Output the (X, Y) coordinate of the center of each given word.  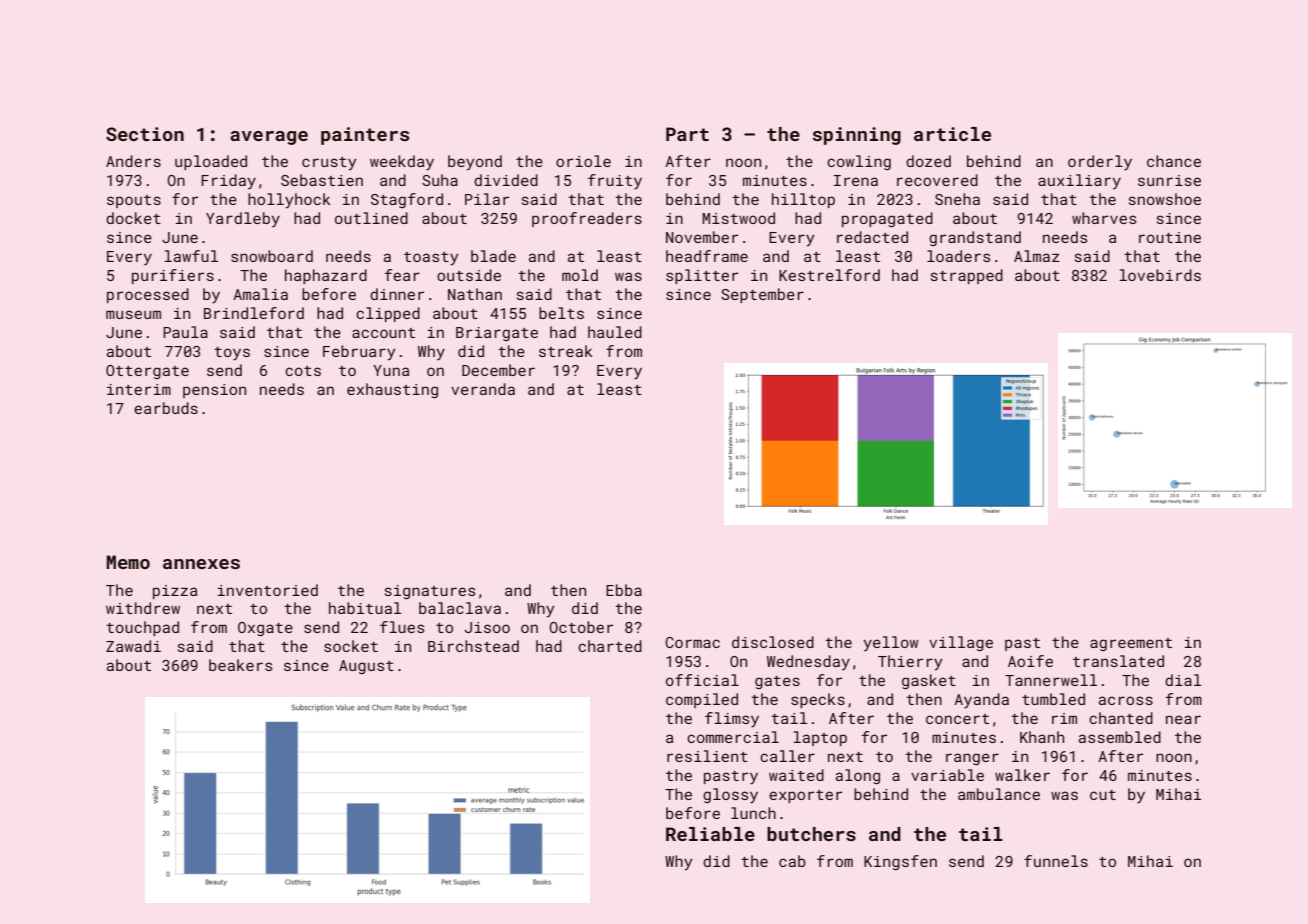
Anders (133, 161)
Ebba (624, 590)
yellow (891, 643)
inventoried (268, 590)
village (961, 643)
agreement (1131, 644)
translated (1118, 661)
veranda (483, 389)
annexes (201, 564)
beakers (240, 665)
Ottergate (147, 372)
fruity (615, 182)
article (952, 134)
